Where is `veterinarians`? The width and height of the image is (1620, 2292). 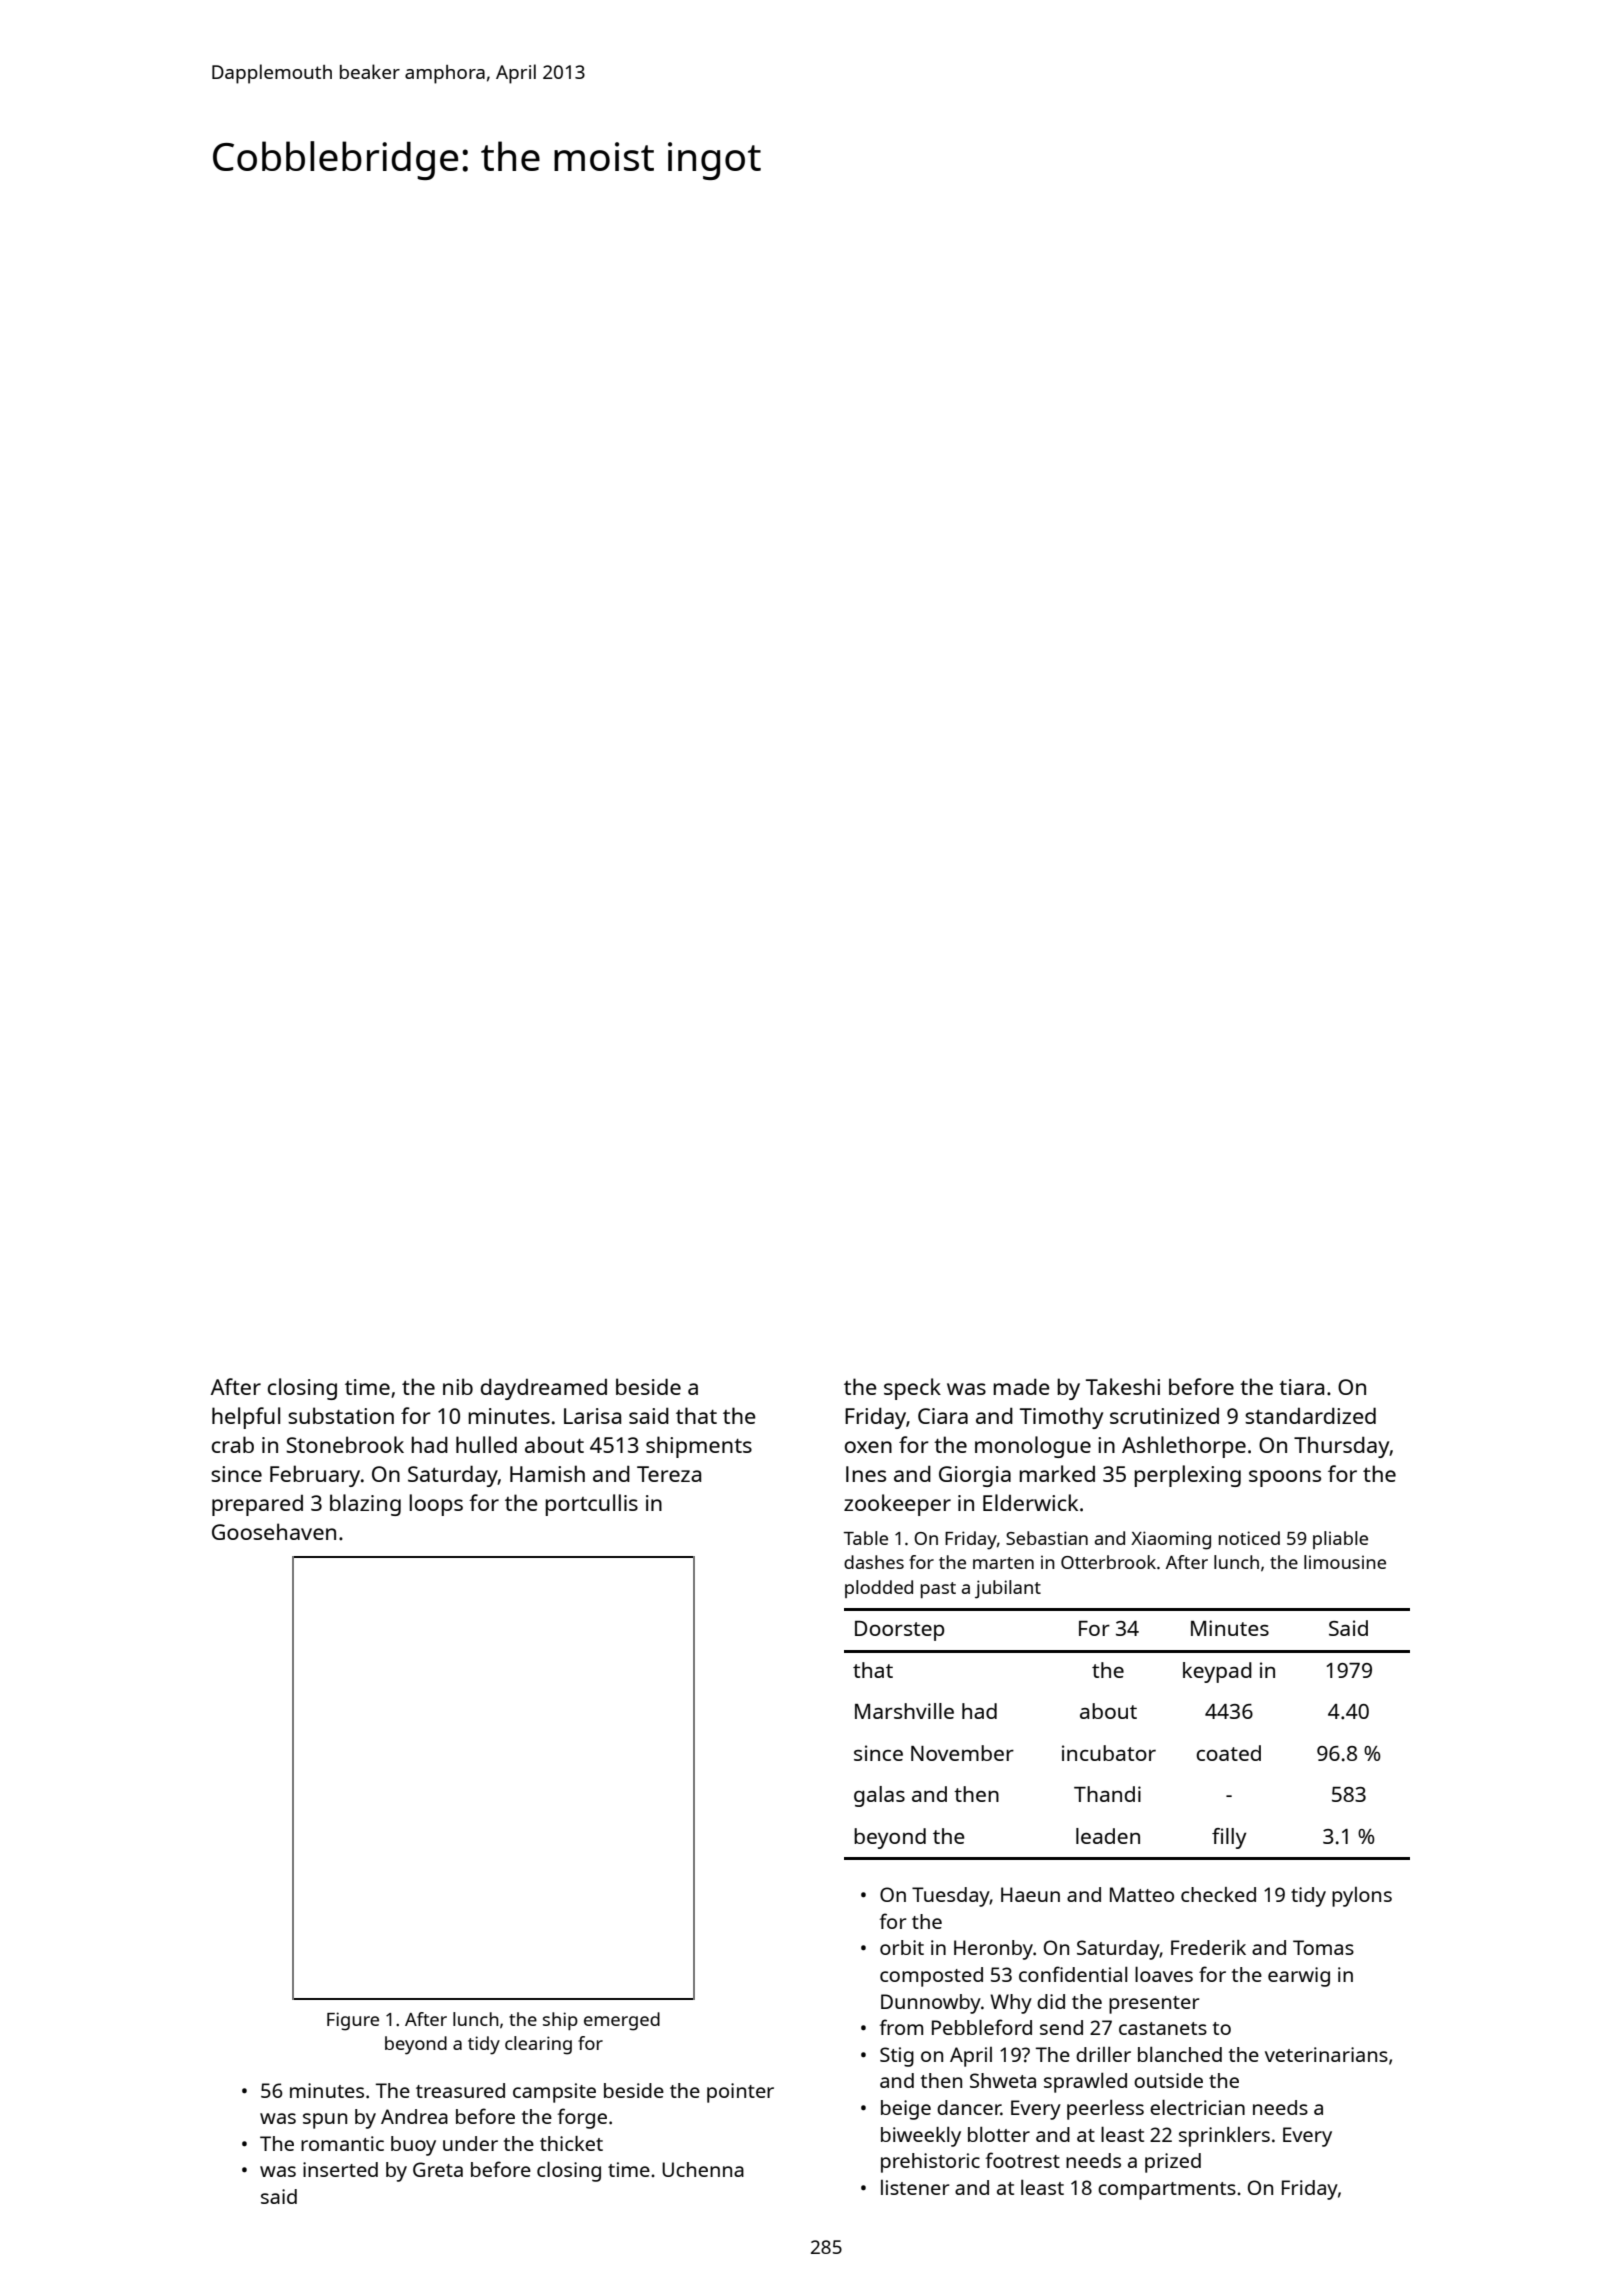 veterinarians is located at coordinates (1326, 2054).
